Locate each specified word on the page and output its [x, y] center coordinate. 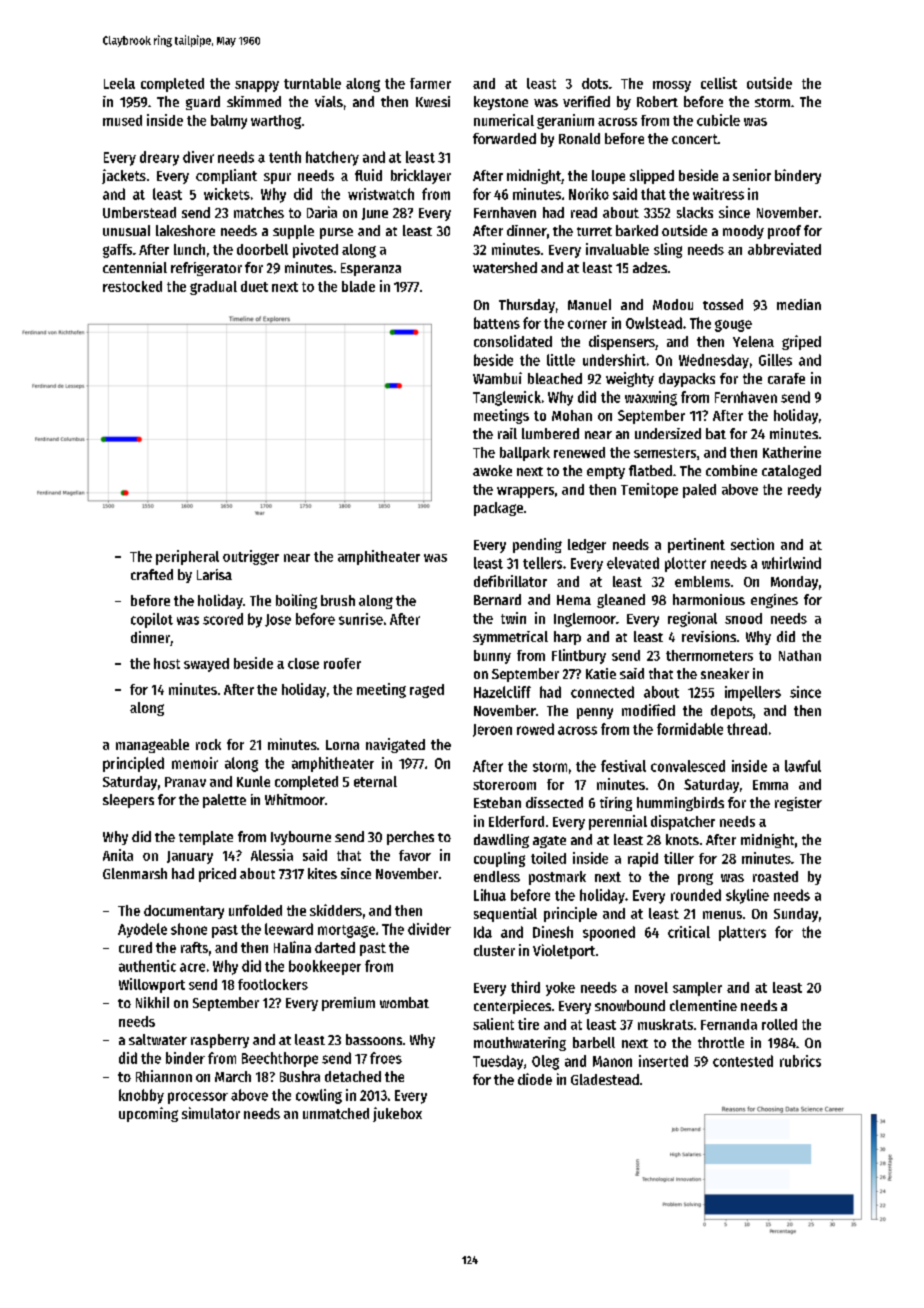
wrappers [525, 492]
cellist [719, 83]
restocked [132, 286]
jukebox [397, 1114]
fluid [368, 175]
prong [695, 879]
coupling [499, 859]
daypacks [687, 380]
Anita [118, 855]
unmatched [336, 1113]
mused [122, 120]
